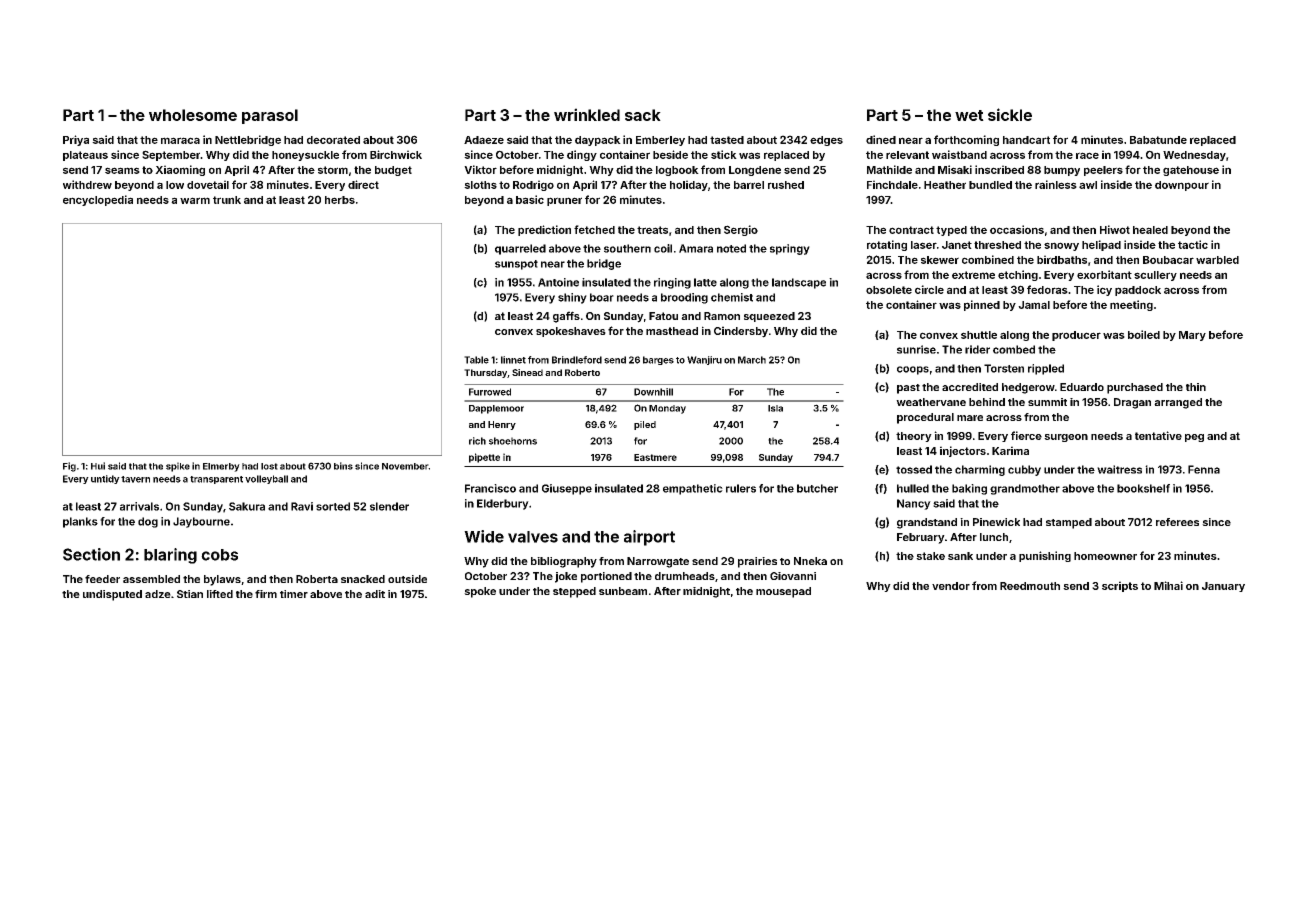  I want to click on mousepad, so click(783, 592).
